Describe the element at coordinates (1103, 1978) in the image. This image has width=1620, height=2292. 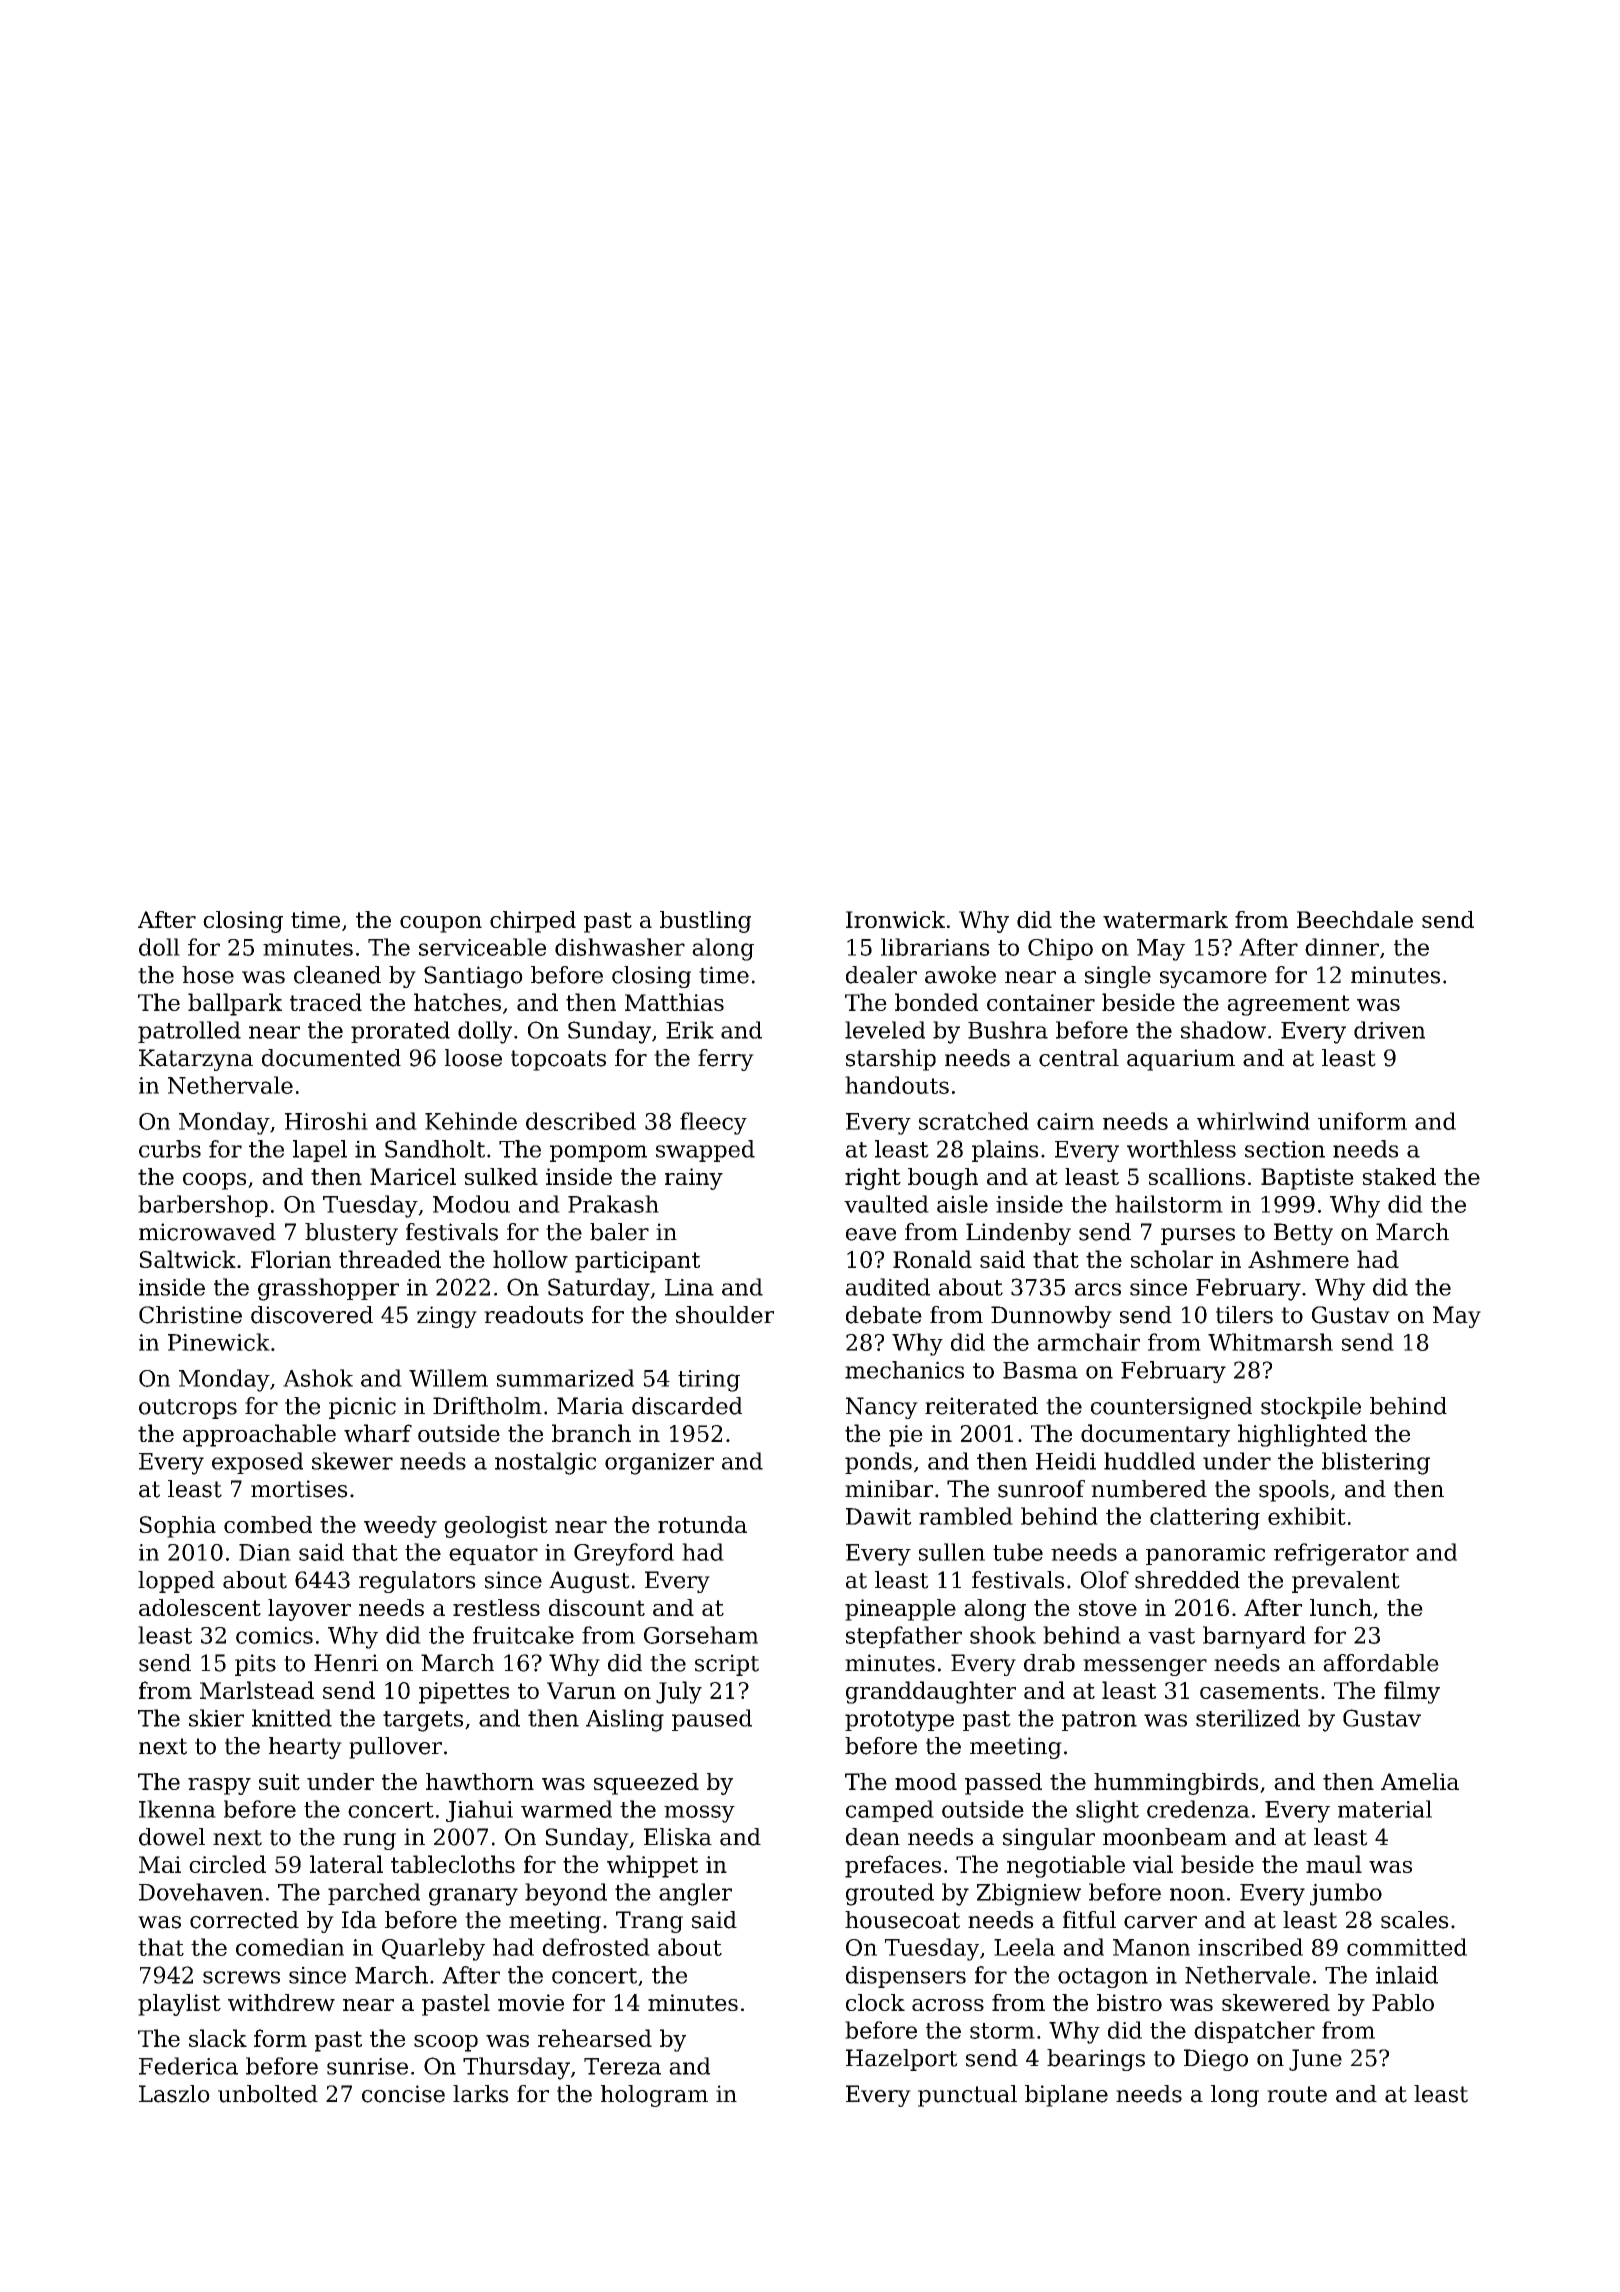
I see `octagon` at that location.
